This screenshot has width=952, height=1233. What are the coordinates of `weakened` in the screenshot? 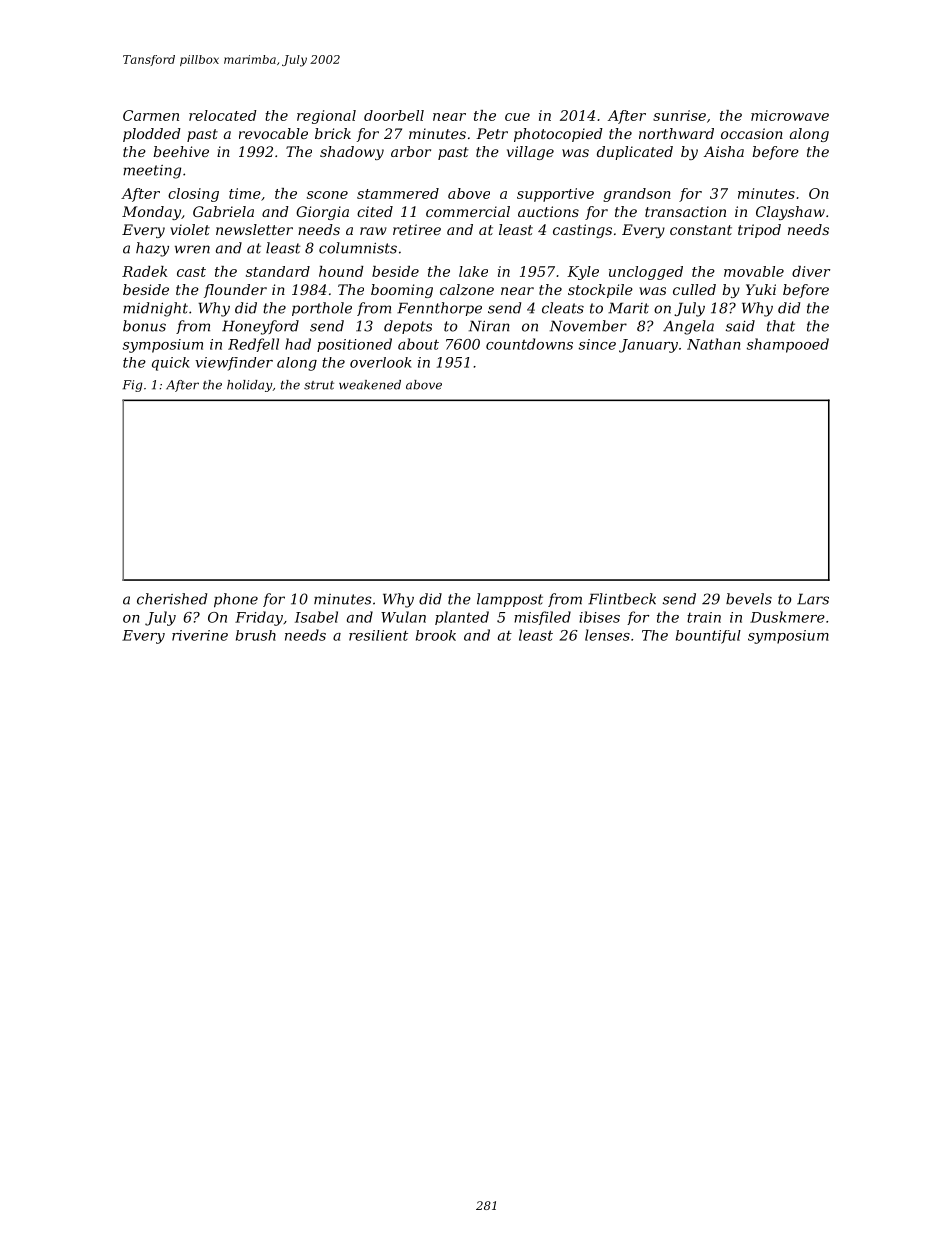 It's located at (370, 385).
